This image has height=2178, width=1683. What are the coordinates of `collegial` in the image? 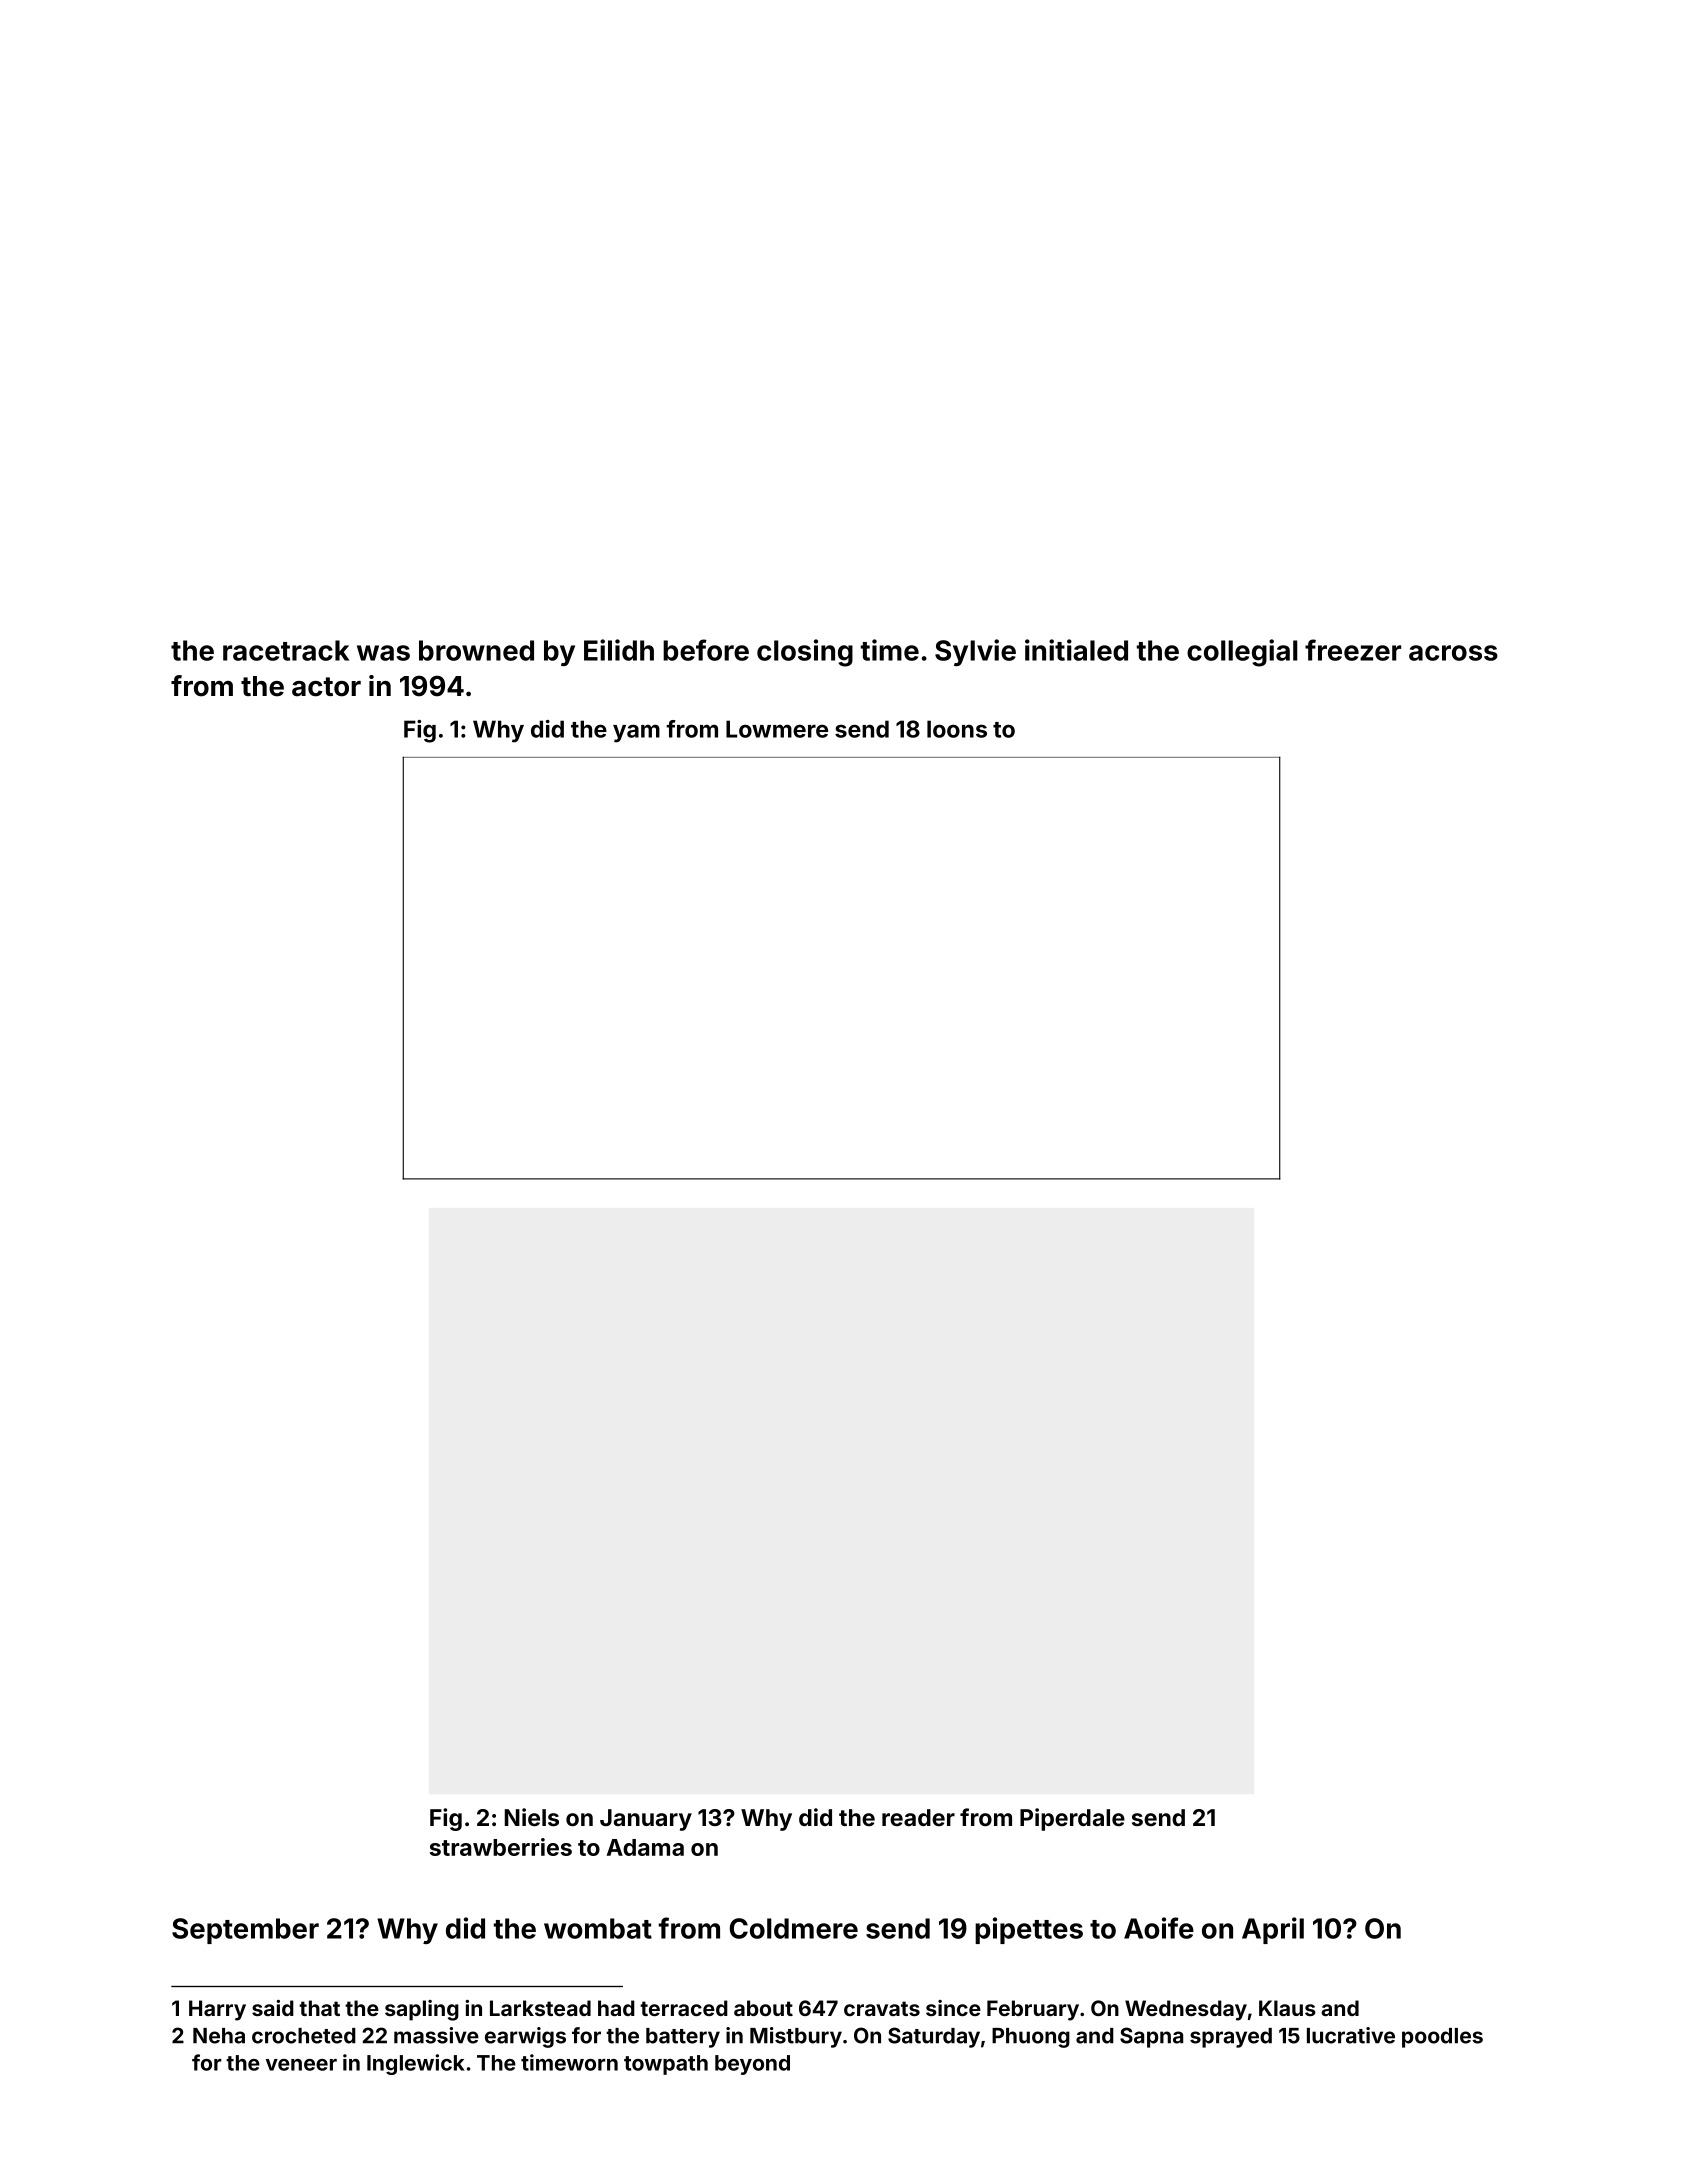 It's located at (1242, 653).
